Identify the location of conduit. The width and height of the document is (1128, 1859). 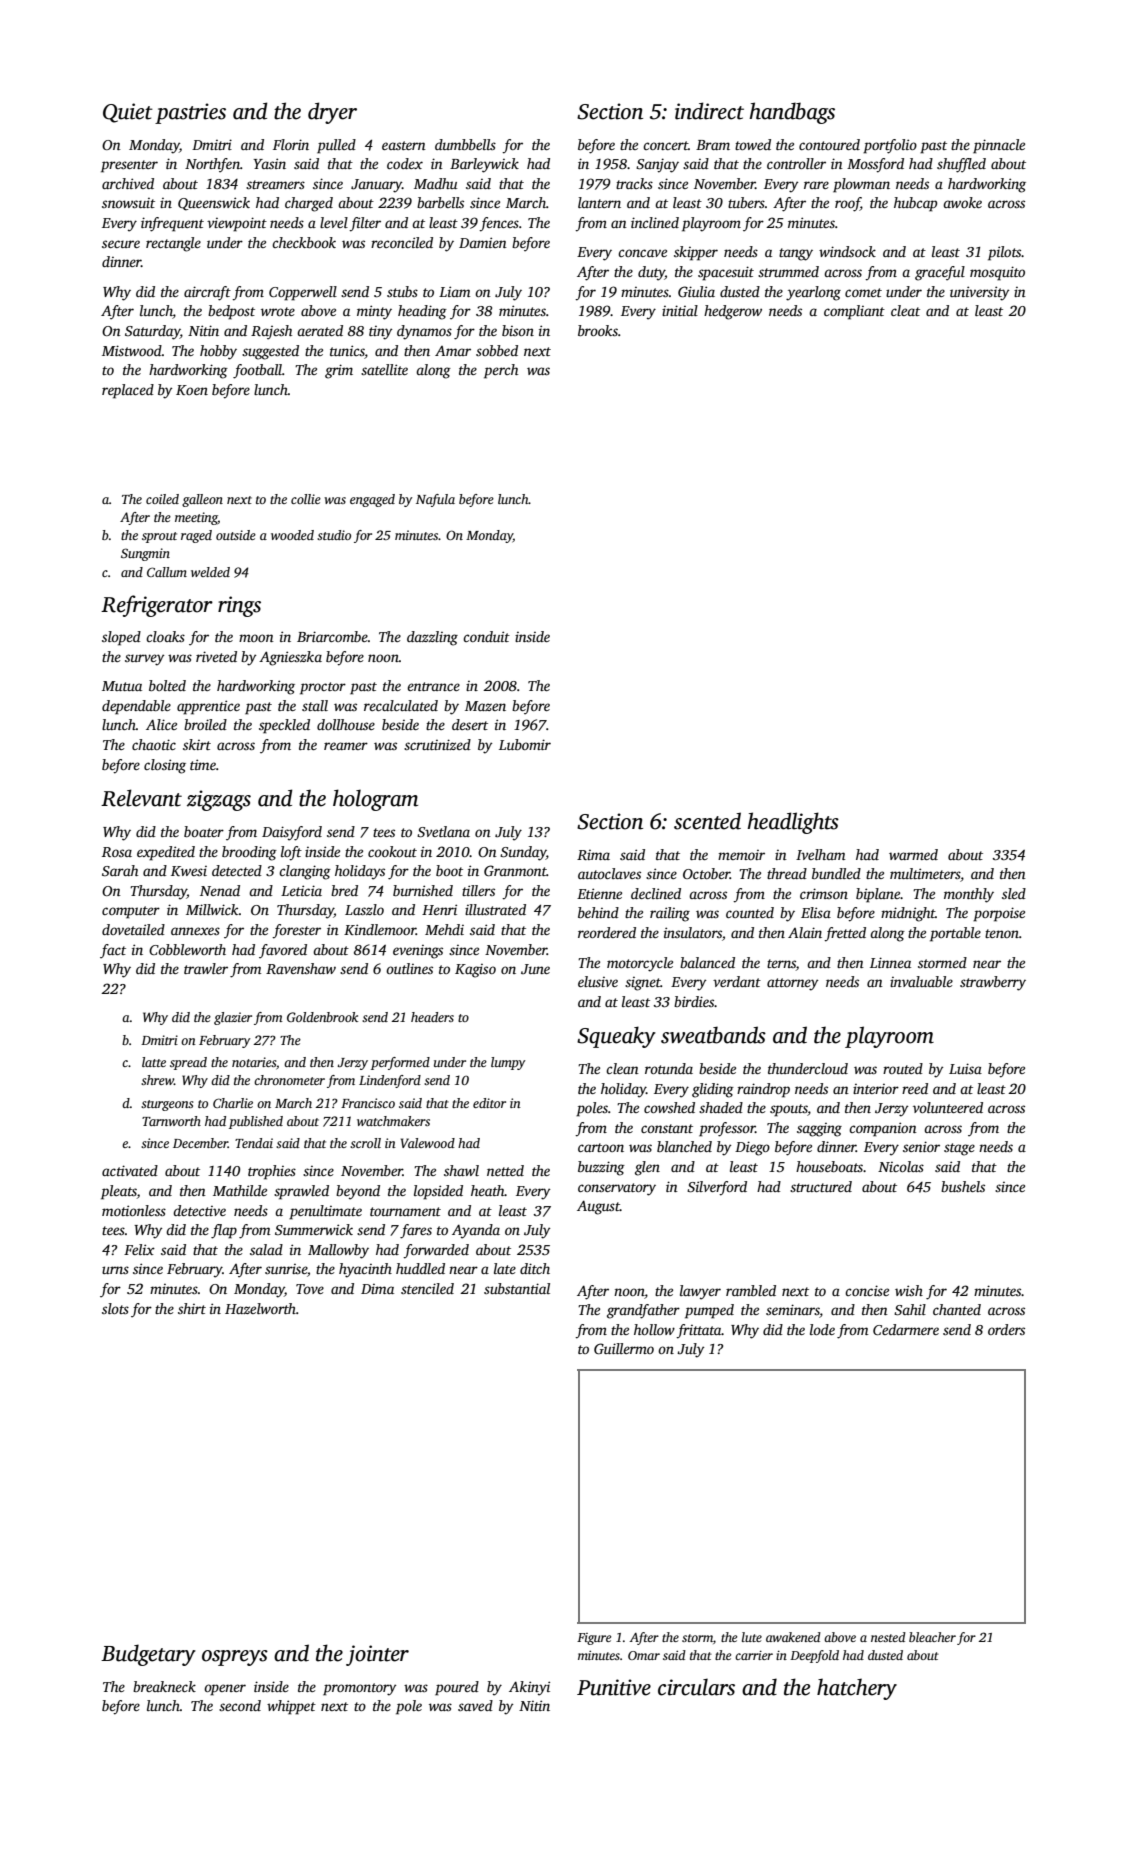
(486, 636).
